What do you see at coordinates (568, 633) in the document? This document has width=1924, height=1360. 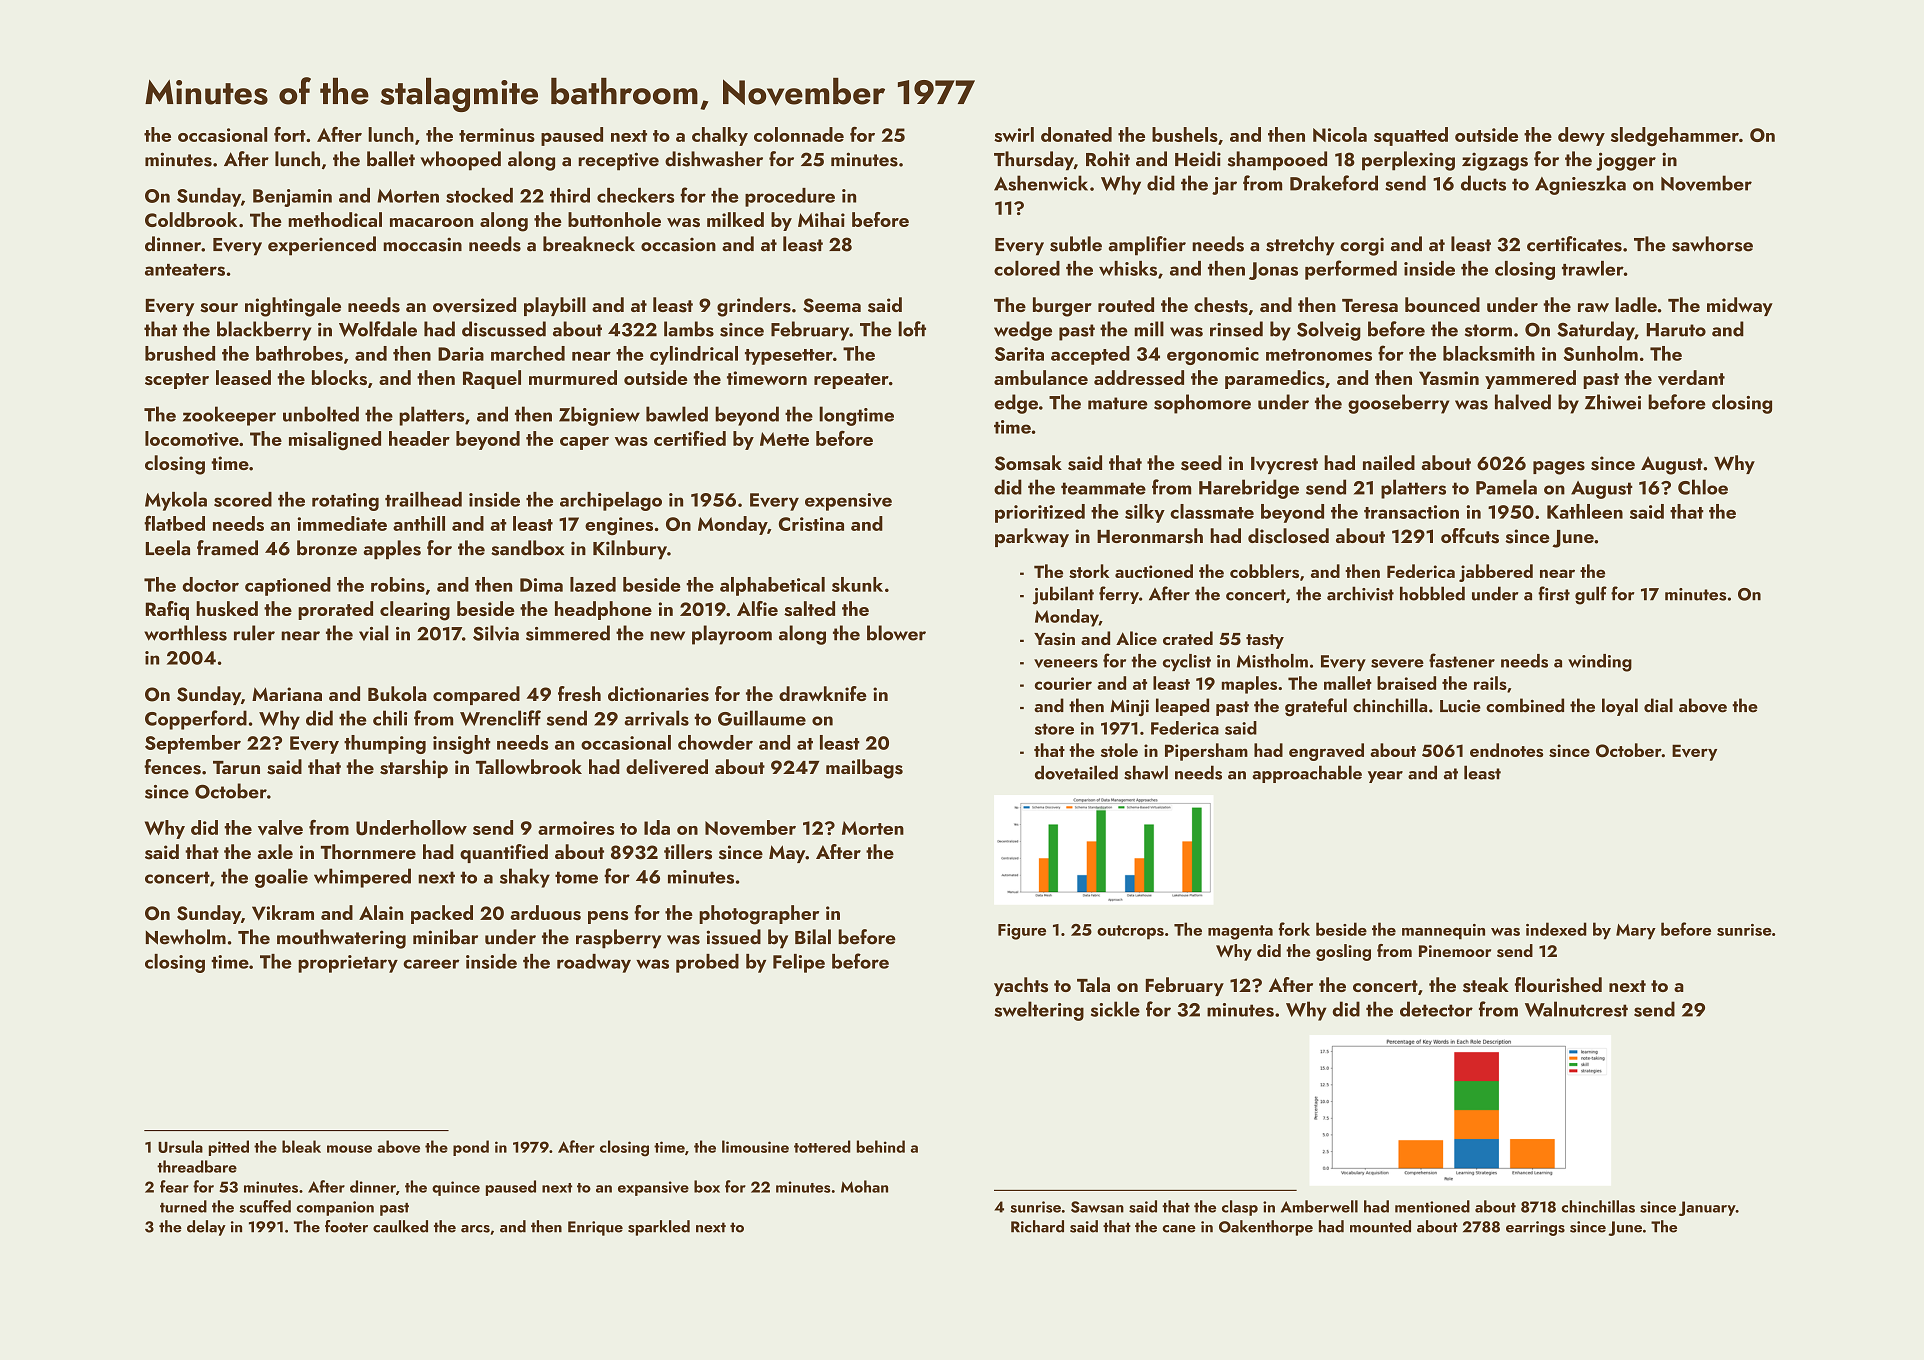 I see `simmered` at bounding box center [568, 633].
